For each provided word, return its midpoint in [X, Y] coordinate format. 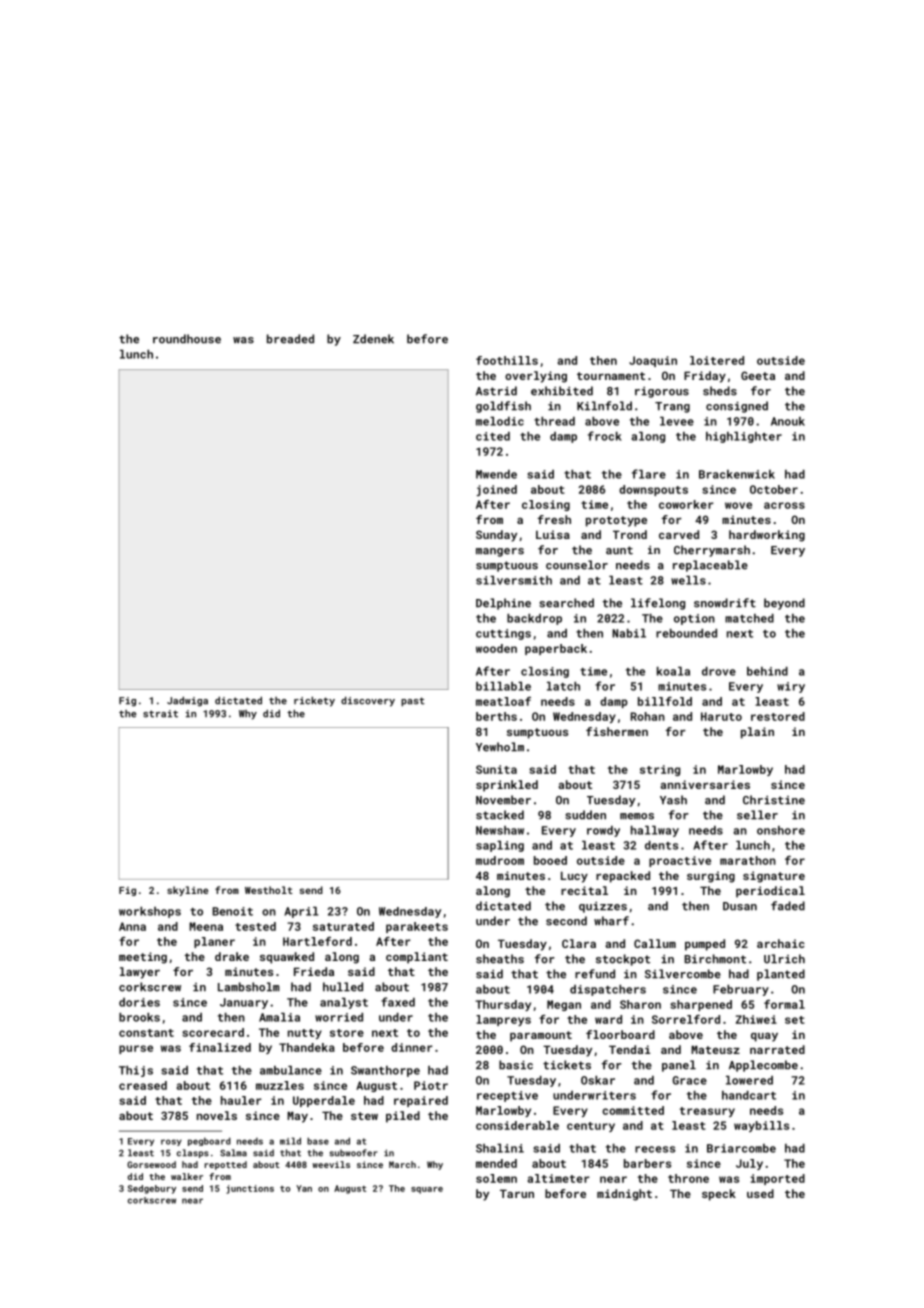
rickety [314, 701]
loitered [717, 360]
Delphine [503, 604]
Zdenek [373, 339]
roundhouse [187, 339]
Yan [304, 1188]
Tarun [517, 1193]
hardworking [767, 536]
